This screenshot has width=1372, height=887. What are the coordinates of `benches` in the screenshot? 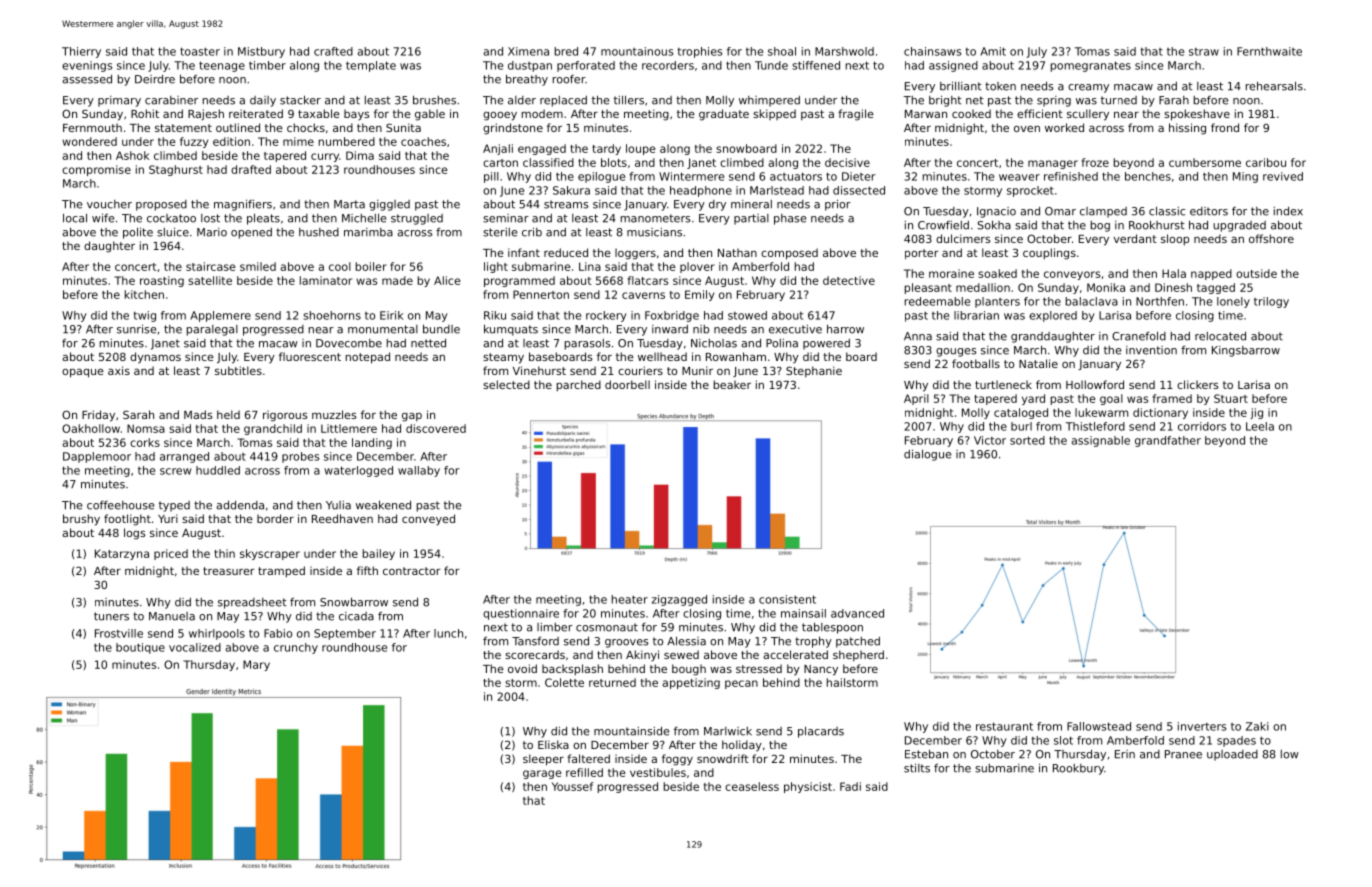 It's located at (1148, 176).
